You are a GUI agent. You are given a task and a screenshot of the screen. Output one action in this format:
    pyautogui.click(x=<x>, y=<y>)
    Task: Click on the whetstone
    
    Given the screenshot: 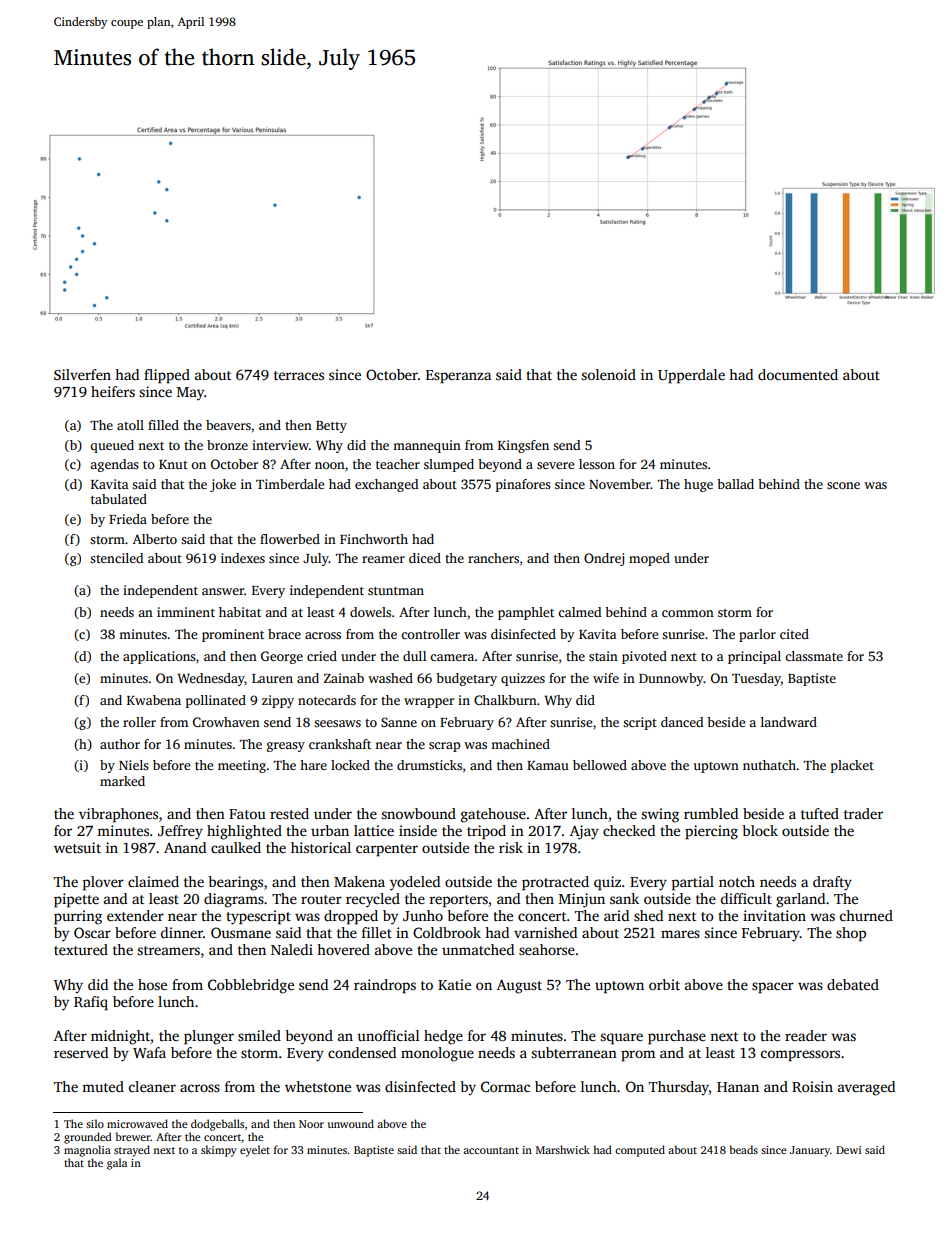 What is the action you would take?
    pyautogui.click(x=318, y=1086)
